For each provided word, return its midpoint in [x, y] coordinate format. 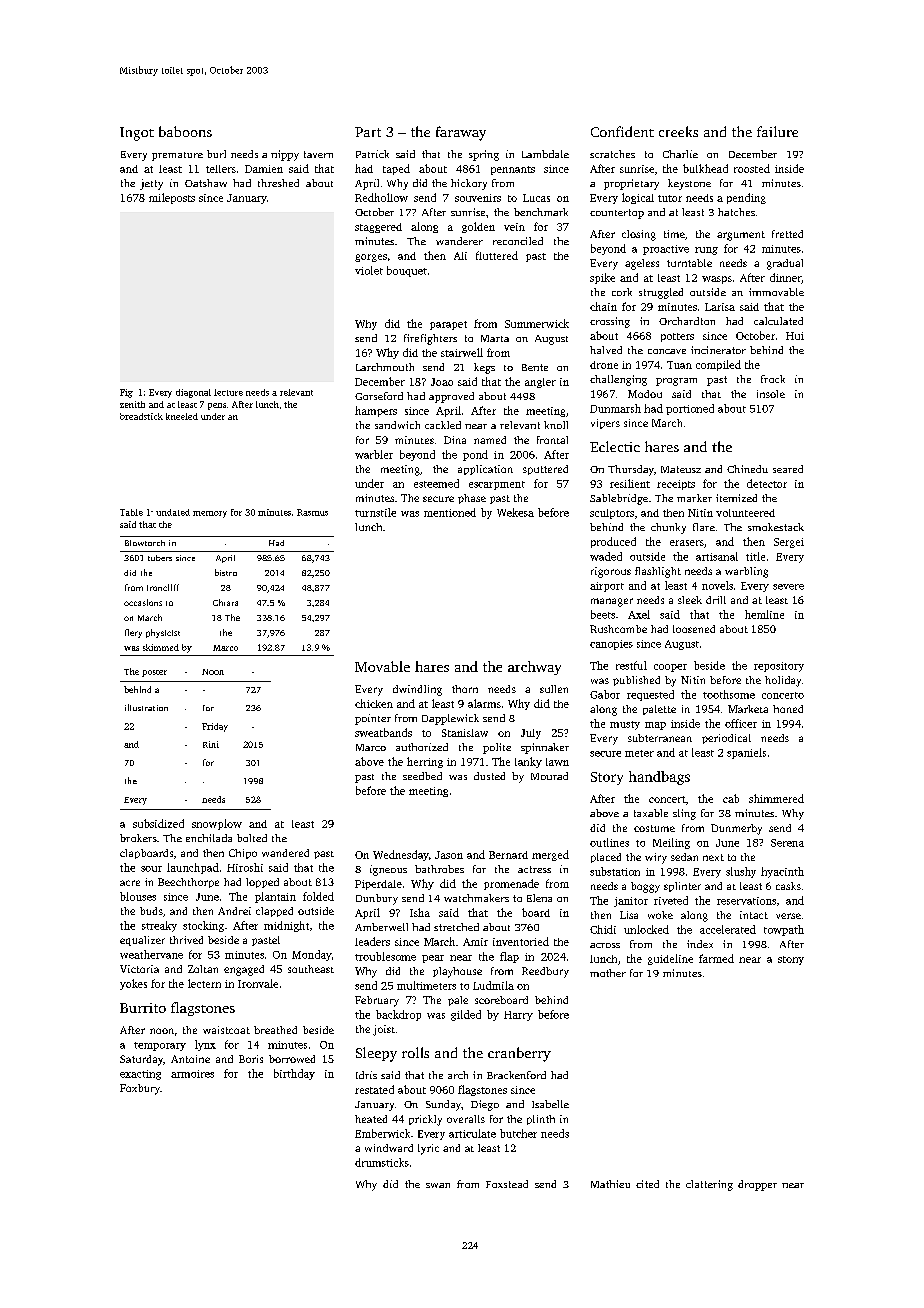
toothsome [729, 694]
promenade [511, 884]
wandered [285, 853]
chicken [374, 703]
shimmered [776, 798]
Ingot [137, 134]
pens [217, 406]
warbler [374, 454]
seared [788, 469]
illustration [146, 707]
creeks [678, 131]
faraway [461, 133]
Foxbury [140, 1089]
